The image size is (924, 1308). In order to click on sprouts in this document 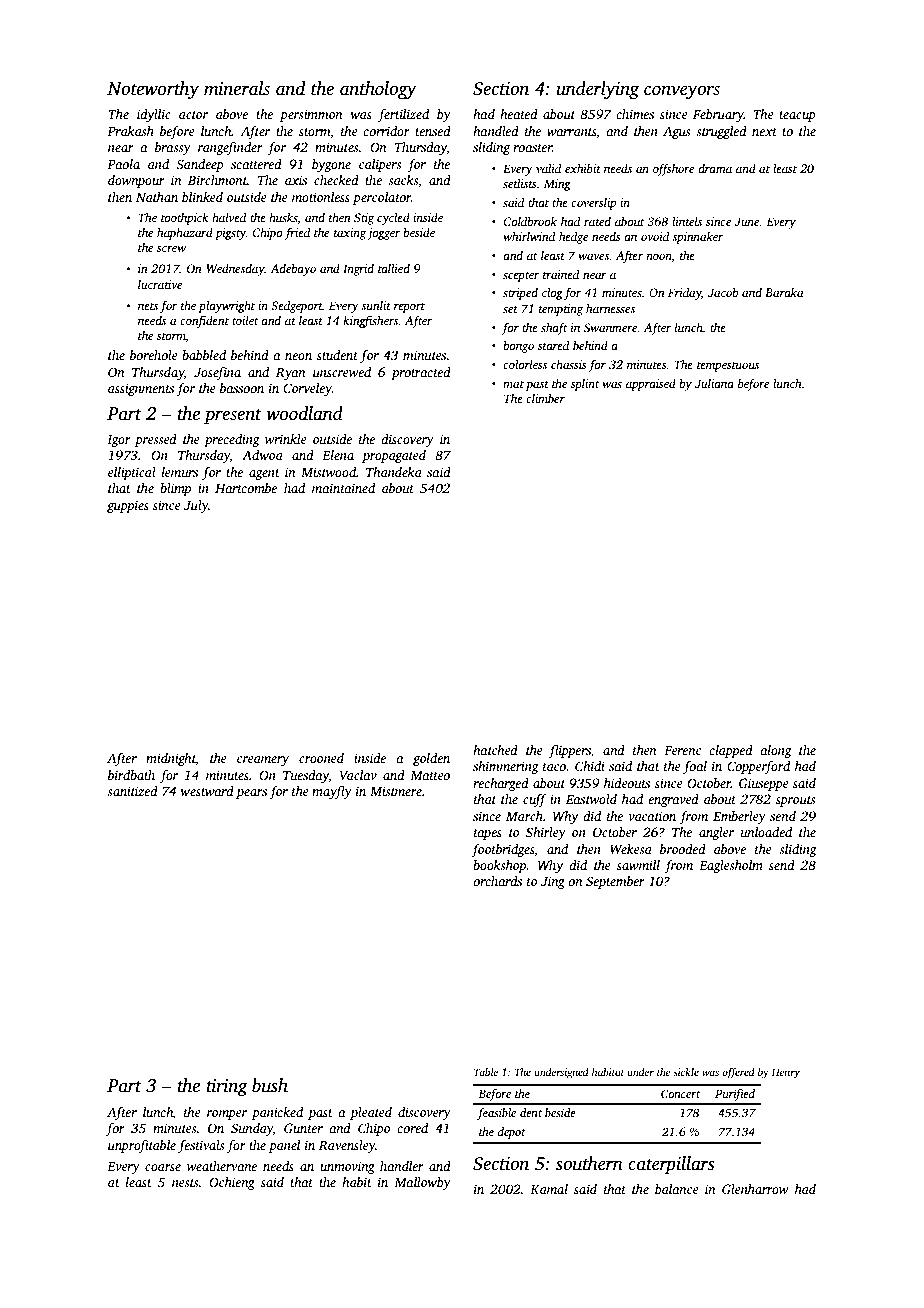, I will do `click(795, 801)`.
